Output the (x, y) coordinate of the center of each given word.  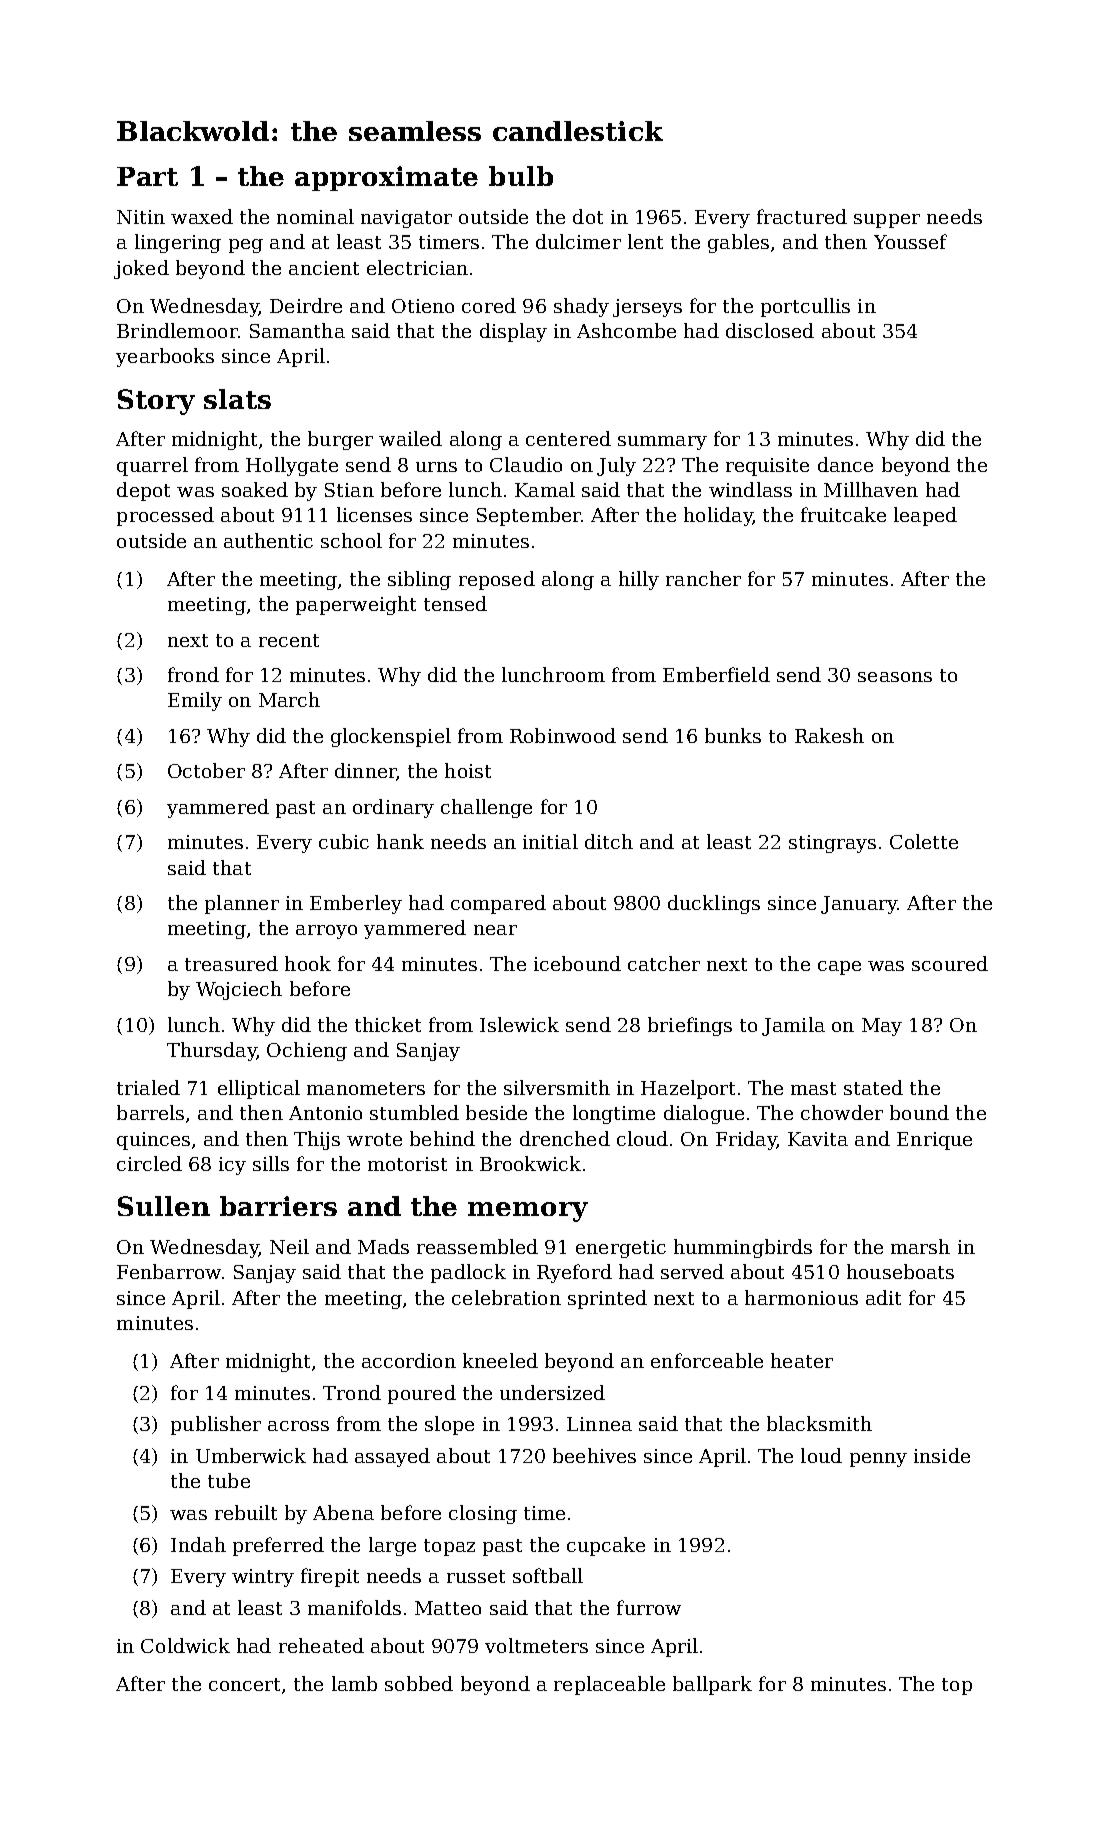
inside (942, 1455)
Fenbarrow (169, 1271)
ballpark (712, 1685)
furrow (649, 1607)
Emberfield (716, 674)
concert (244, 1684)
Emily (195, 701)
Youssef (910, 241)
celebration (506, 1297)
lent (645, 241)
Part (147, 176)
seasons (895, 677)
